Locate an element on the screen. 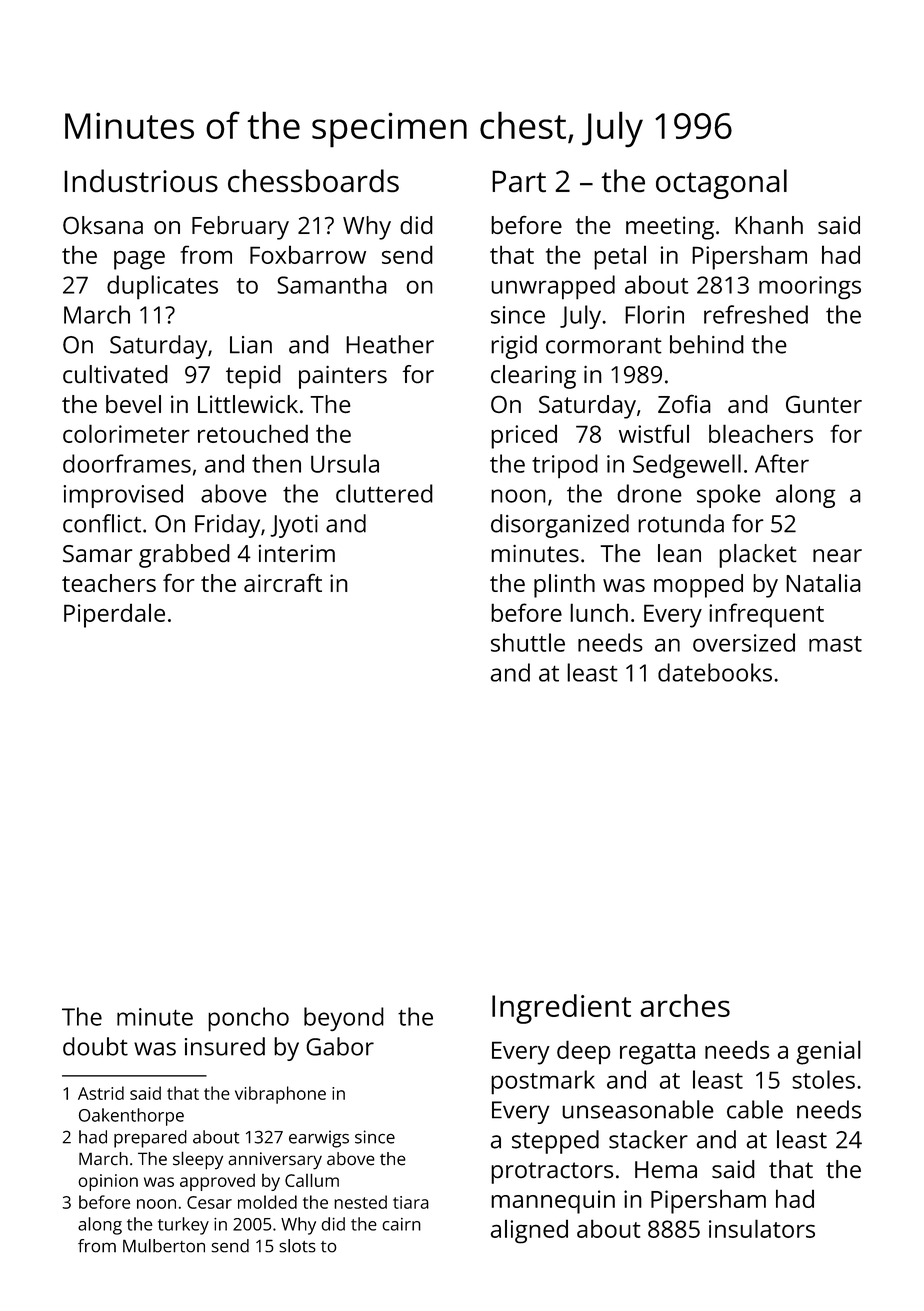  chessboards is located at coordinates (313, 181).
